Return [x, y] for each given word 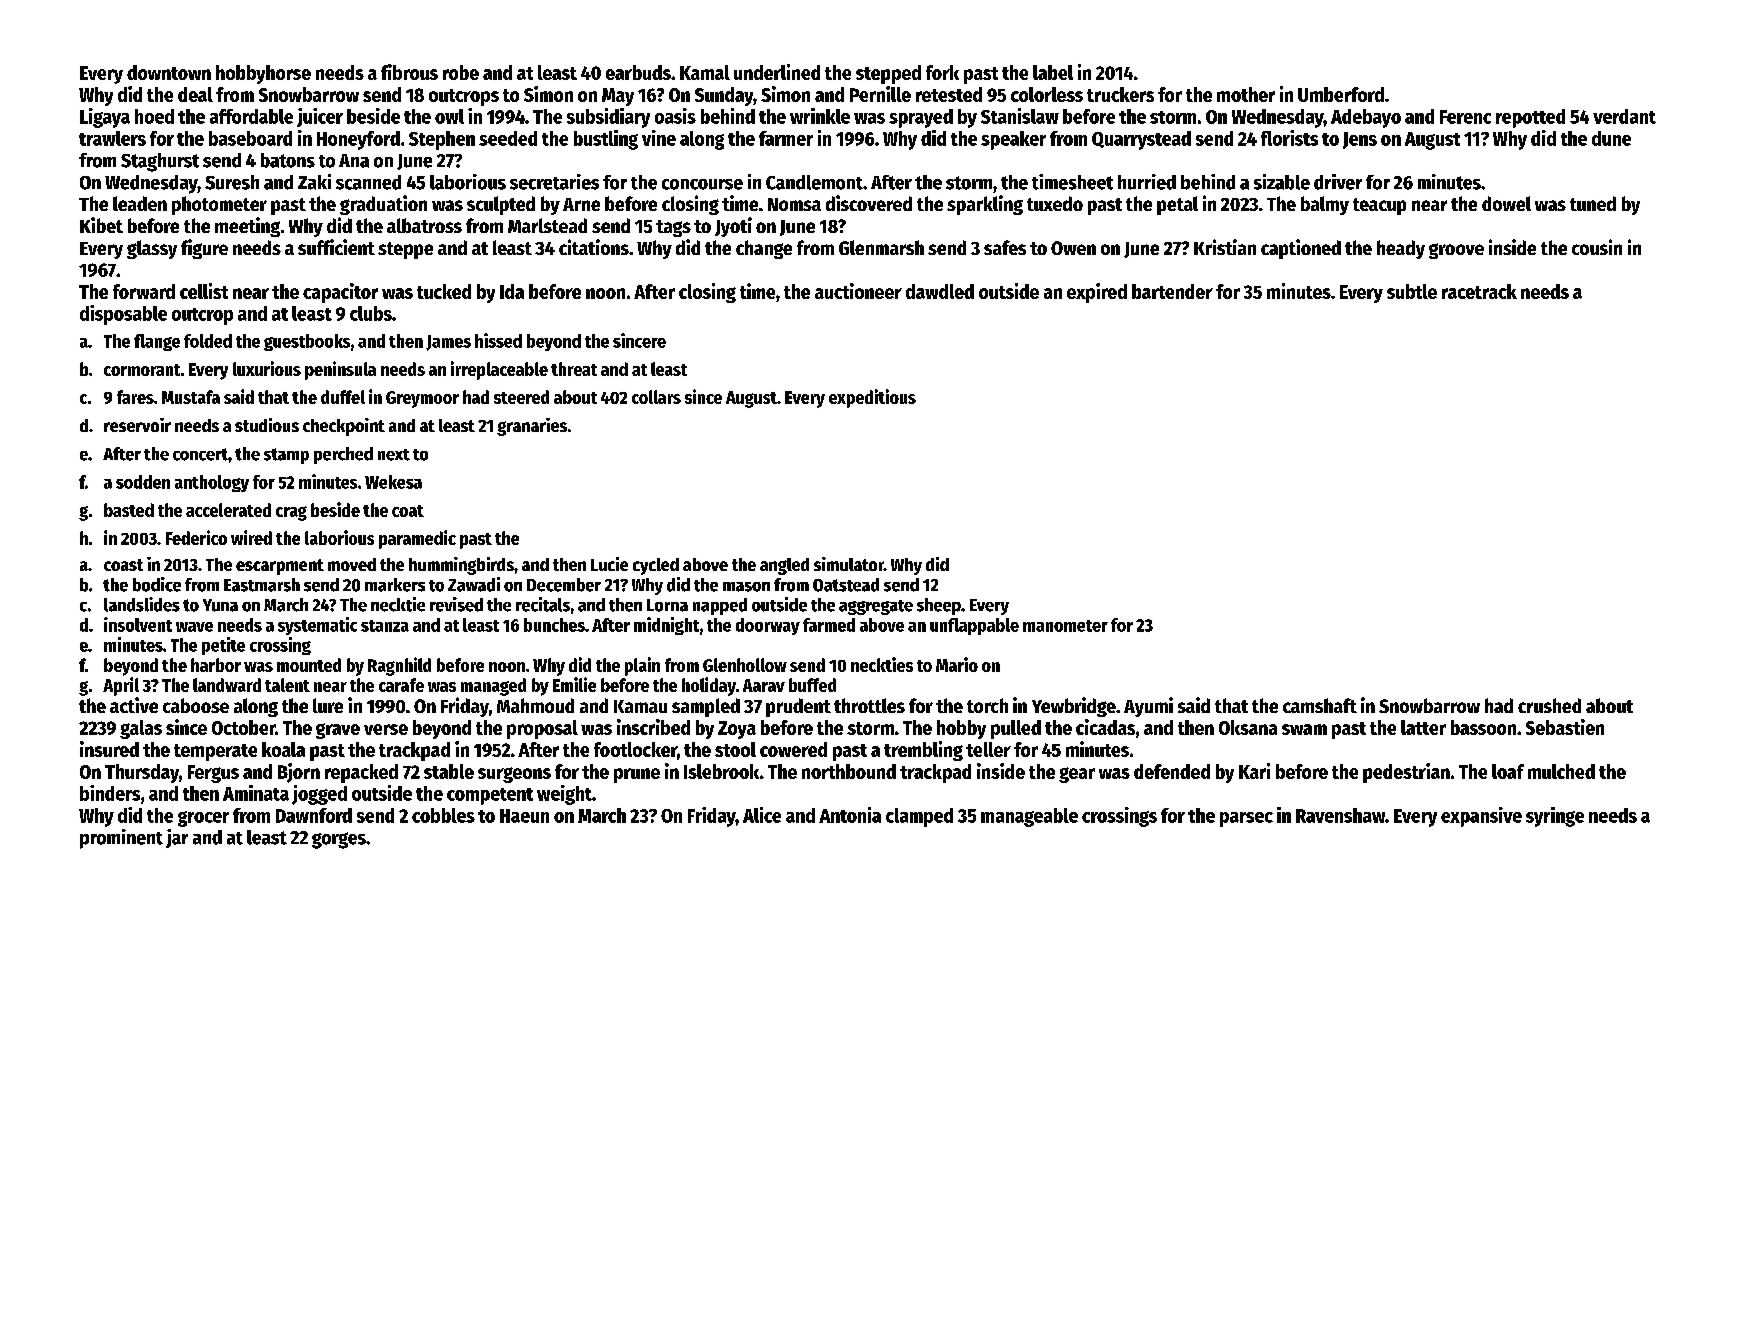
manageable [1029, 817]
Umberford [1341, 94]
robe [461, 72]
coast [123, 565]
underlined [777, 72]
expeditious [872, 398]
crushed [1549, 705]
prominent [121, 839]
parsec [1246, 819]
